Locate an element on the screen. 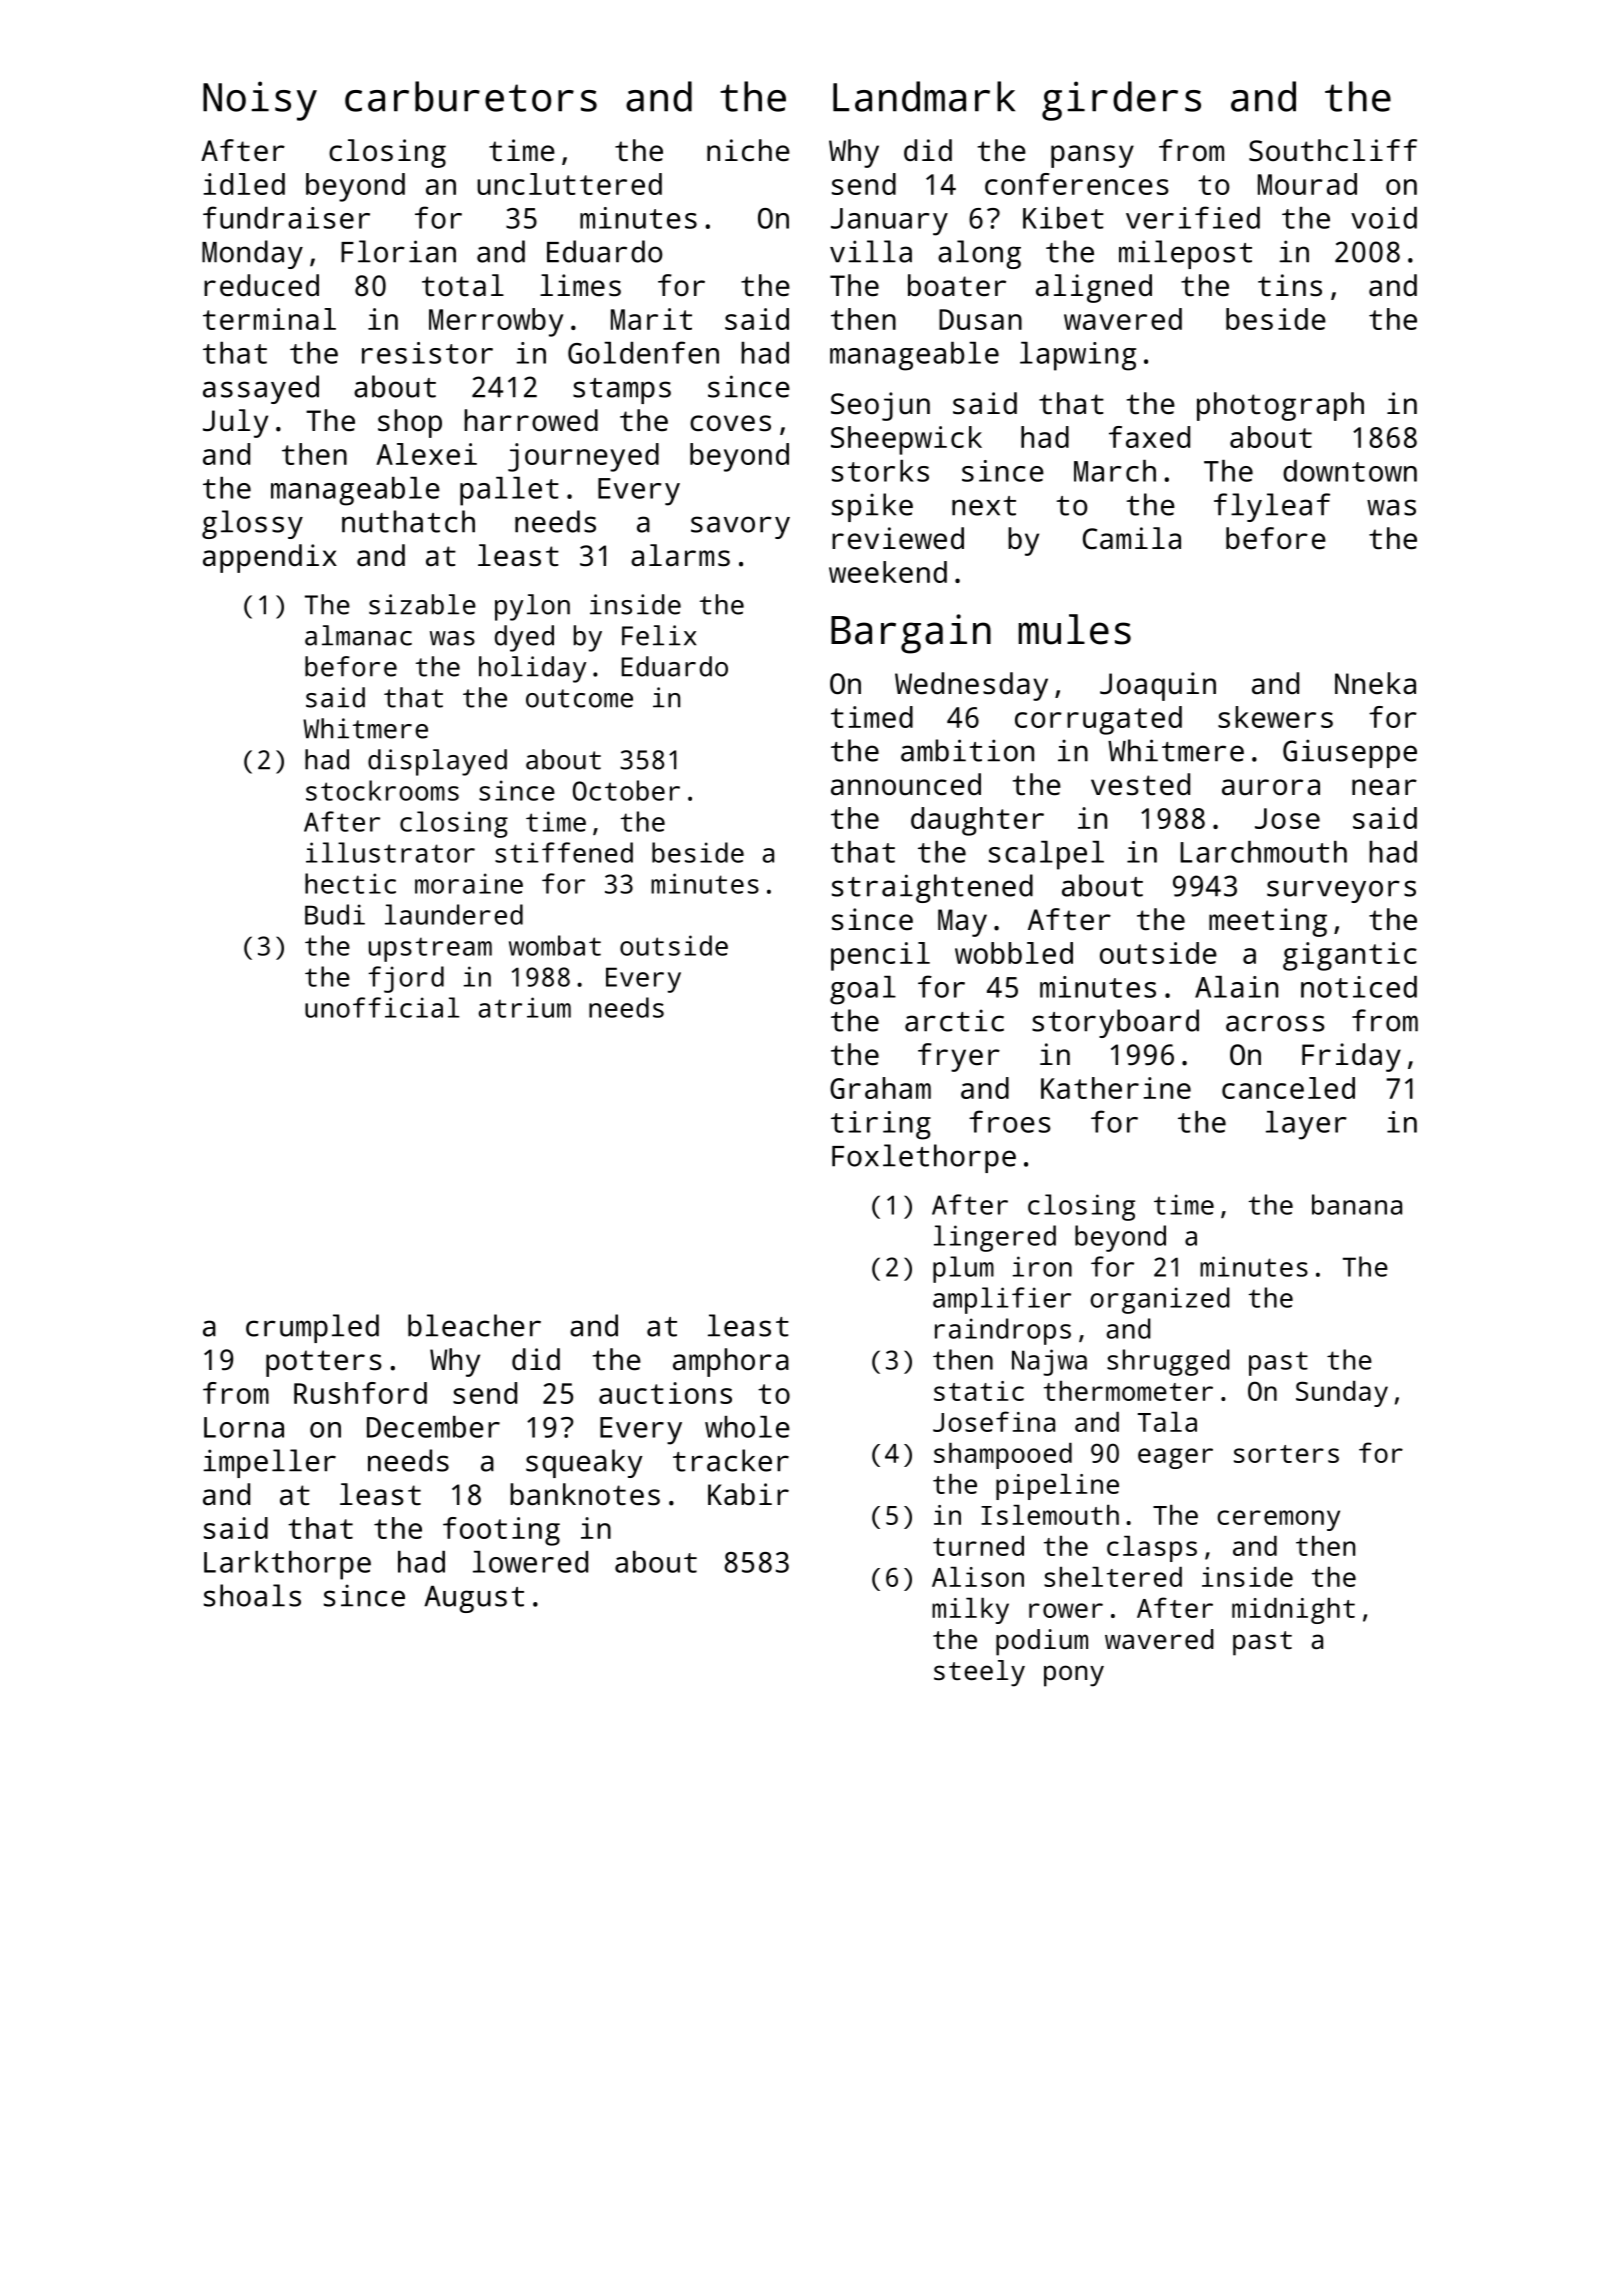 This screenshot has width=1620, height=2292. footing is located at coordinates (501, 1531).
